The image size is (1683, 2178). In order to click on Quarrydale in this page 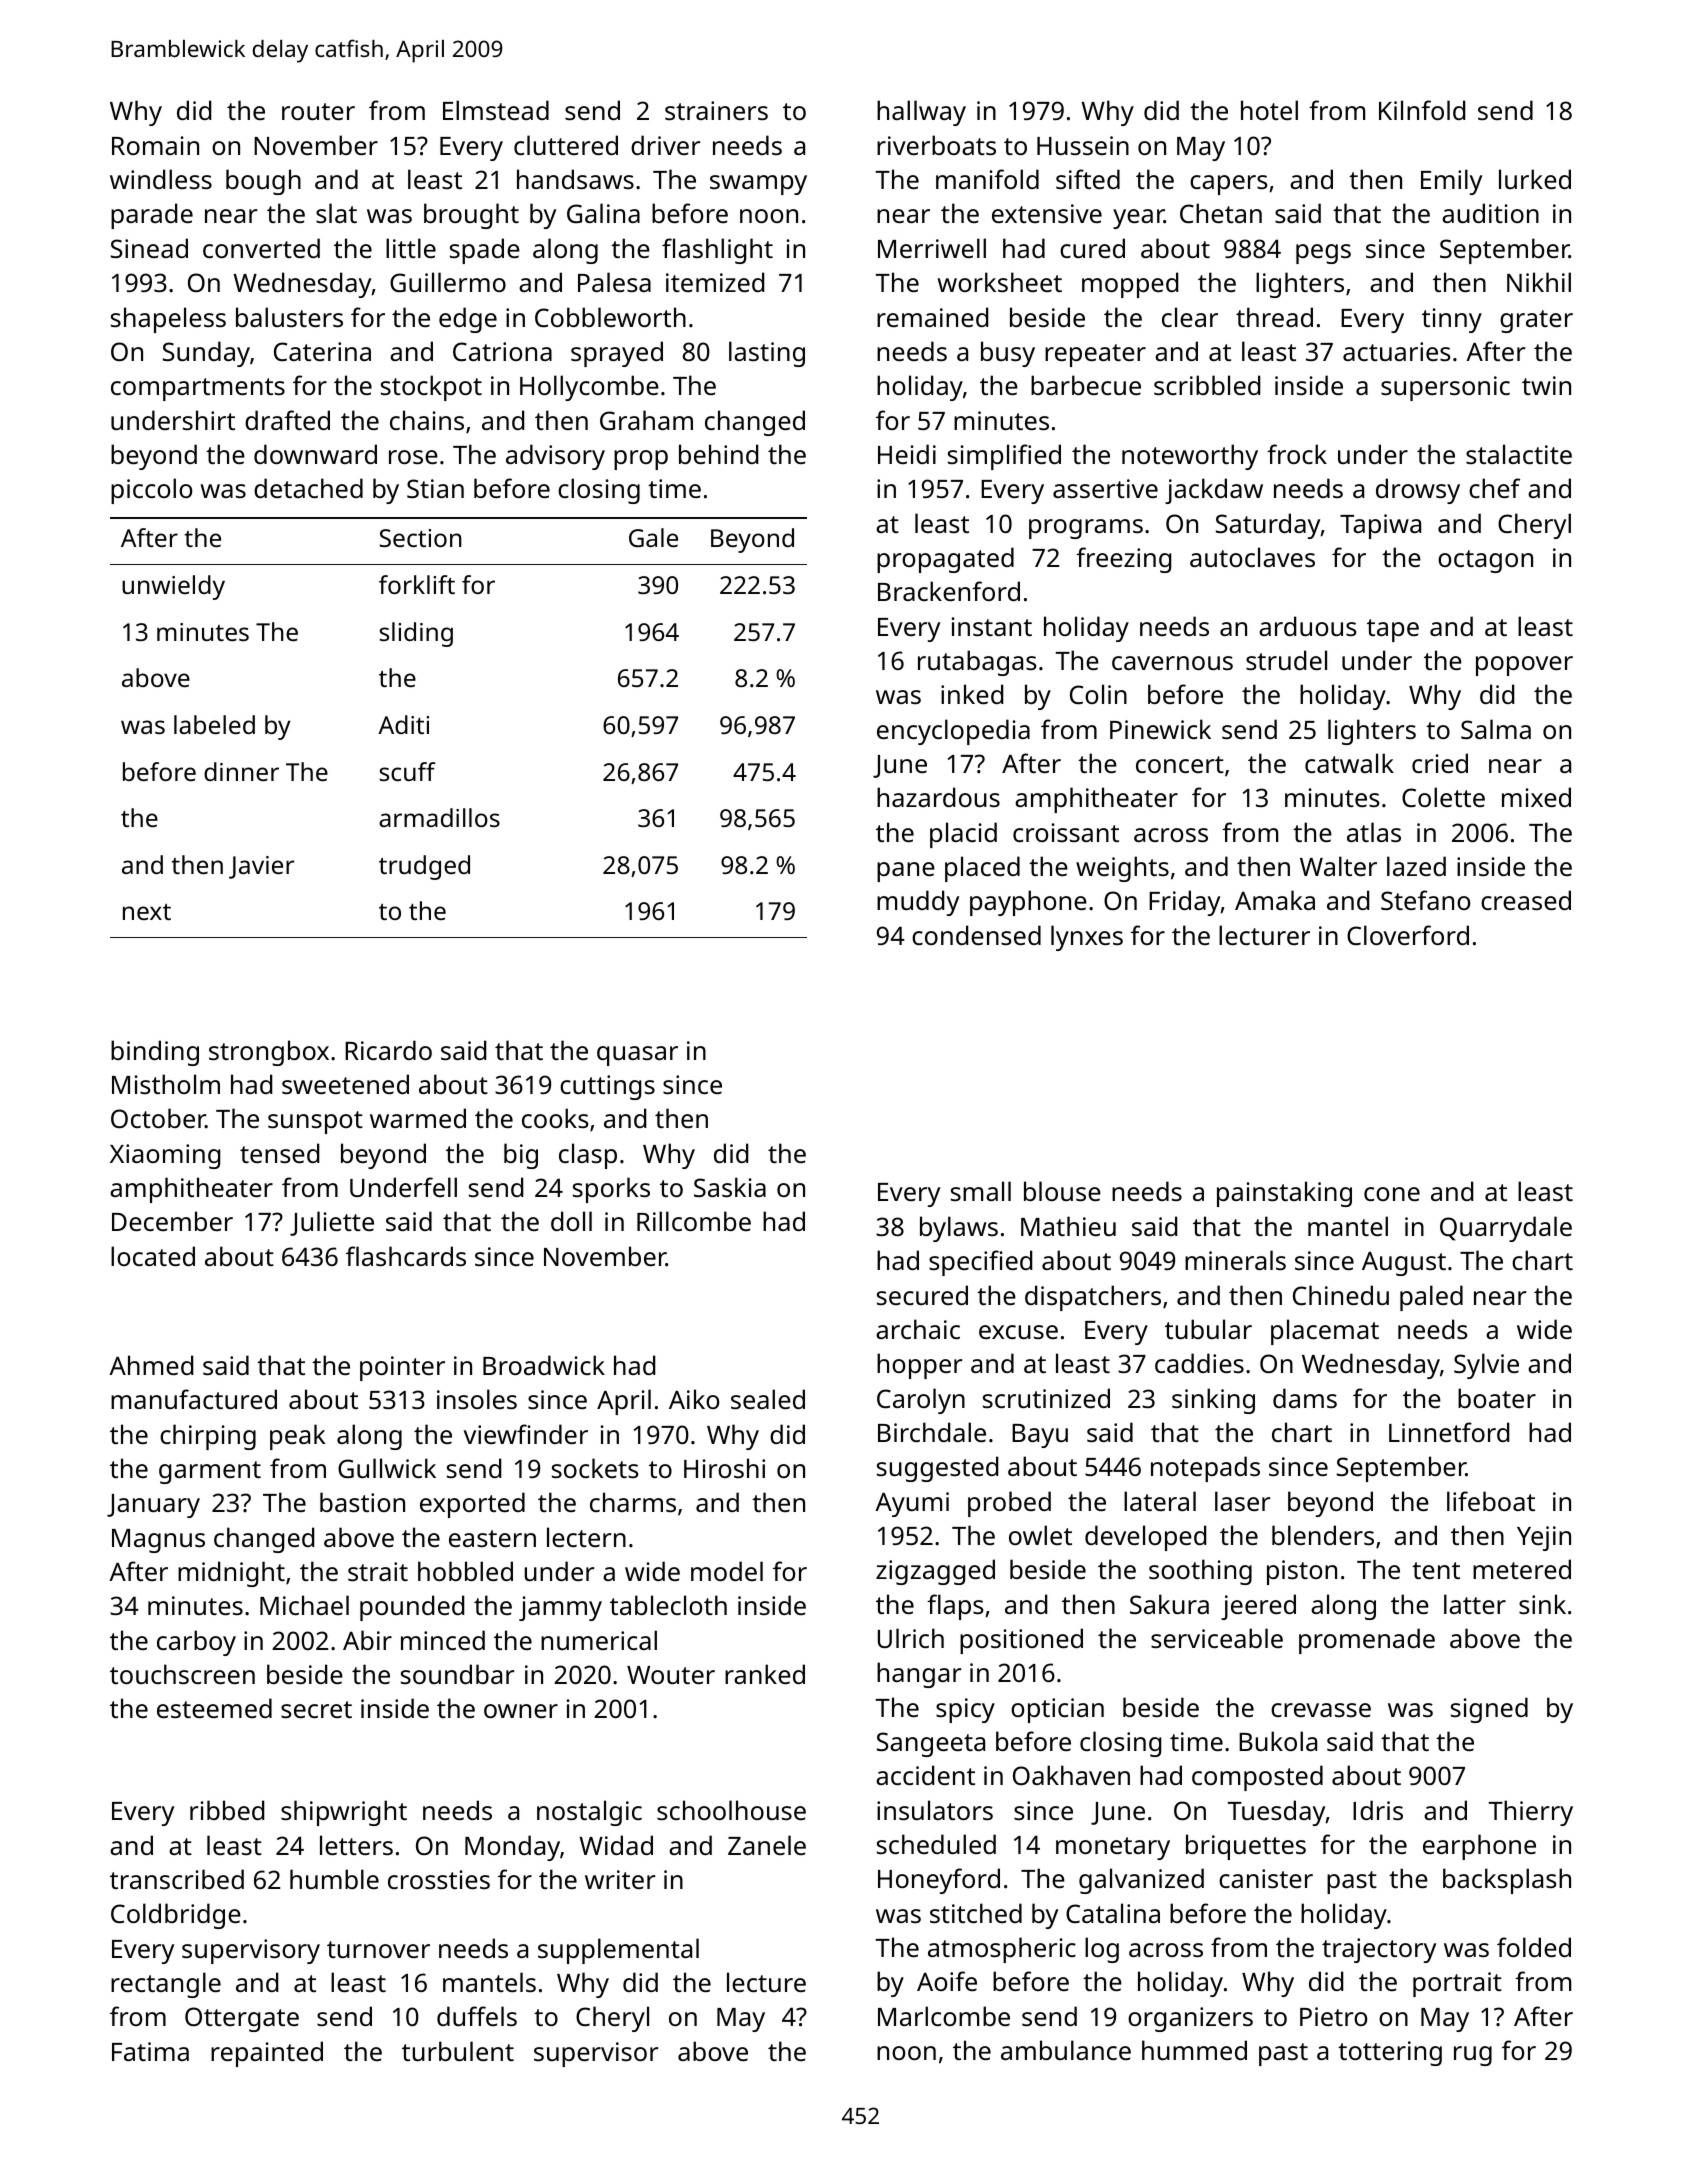, I will do `click(1506, 1229)`.
